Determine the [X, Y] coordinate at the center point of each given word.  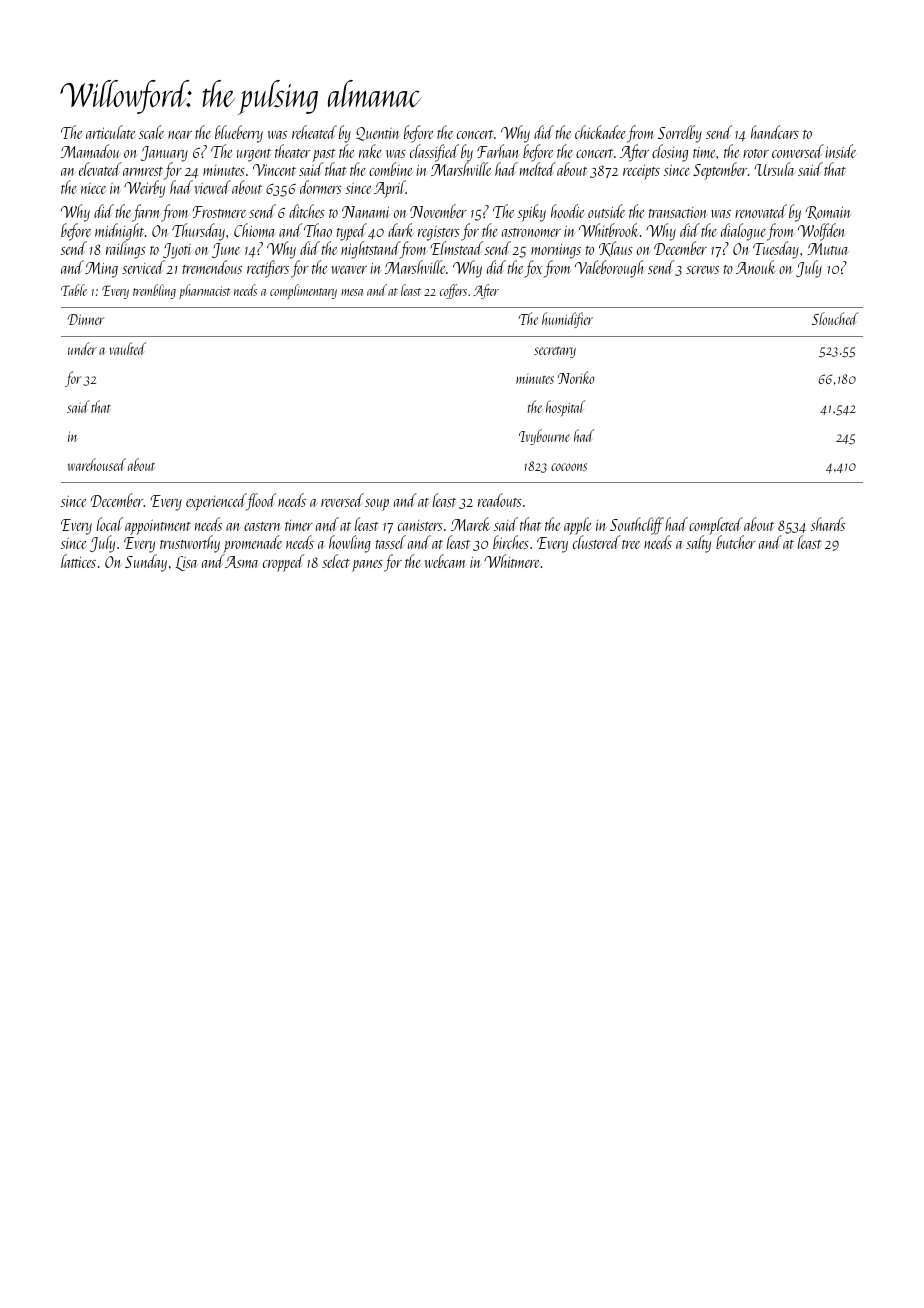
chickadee [600, 132]
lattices [78, 561]
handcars [775, 132]
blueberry [239, 134]
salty [698, 544]
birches [511, 542]
